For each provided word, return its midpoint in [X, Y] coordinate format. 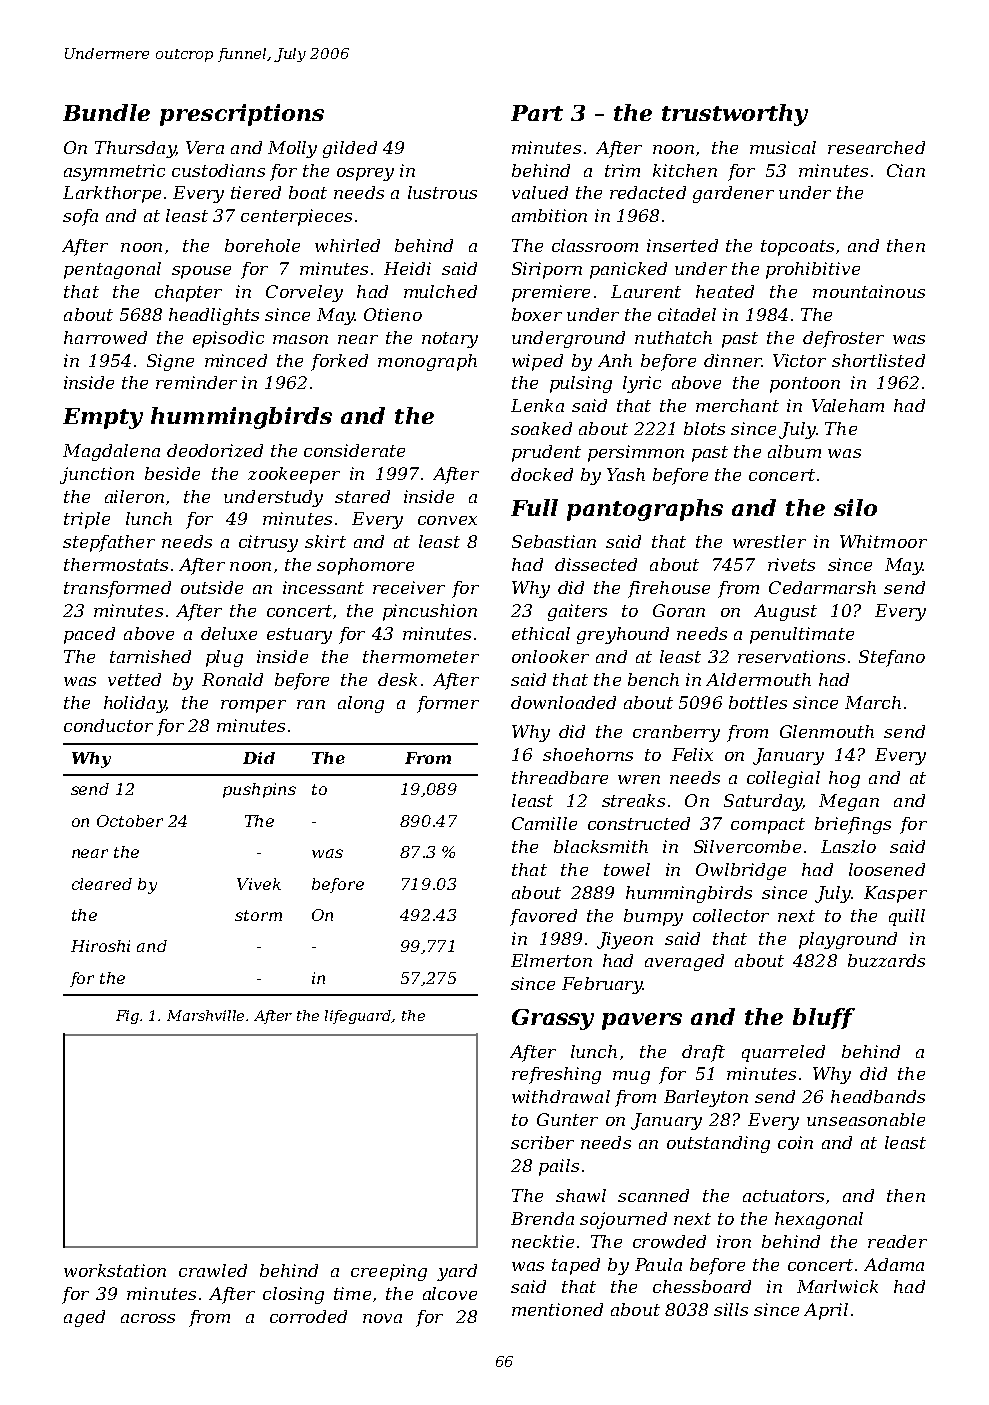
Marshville [205, 1015]
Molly [292, 149]
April [826, 1311]
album [794, 451]
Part [537, 113]
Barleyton [706, 1098]
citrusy [268, 543]
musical [783, 147]
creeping [389, 1272]
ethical [541, 633]
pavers [642, 1021]
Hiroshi [100, 946]
